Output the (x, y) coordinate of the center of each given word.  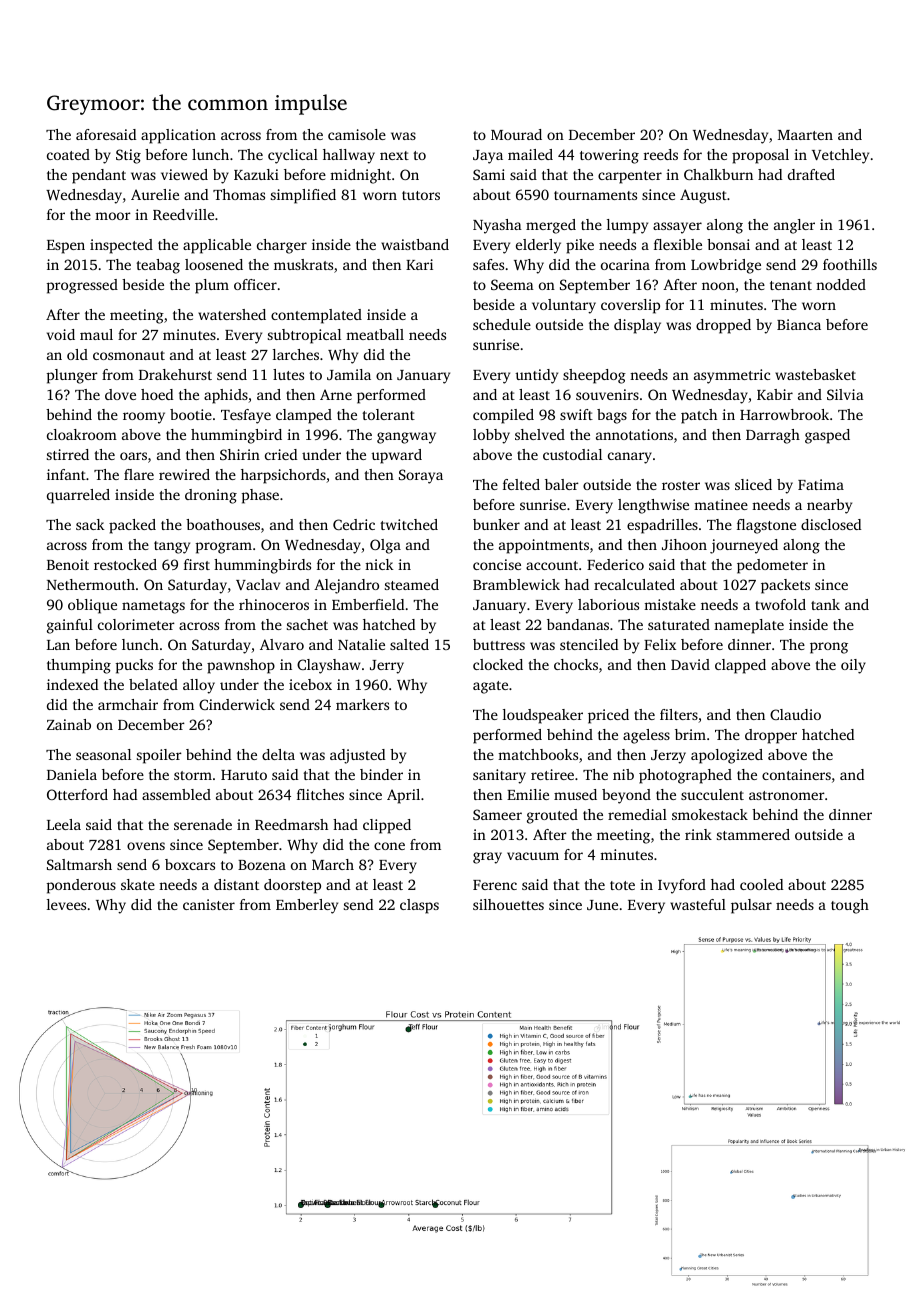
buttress (499, 644)
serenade (203, 824)
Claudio (795, 714)
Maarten (805, 135)
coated (68, 154)
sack (90, 524)
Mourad (516, 134)
